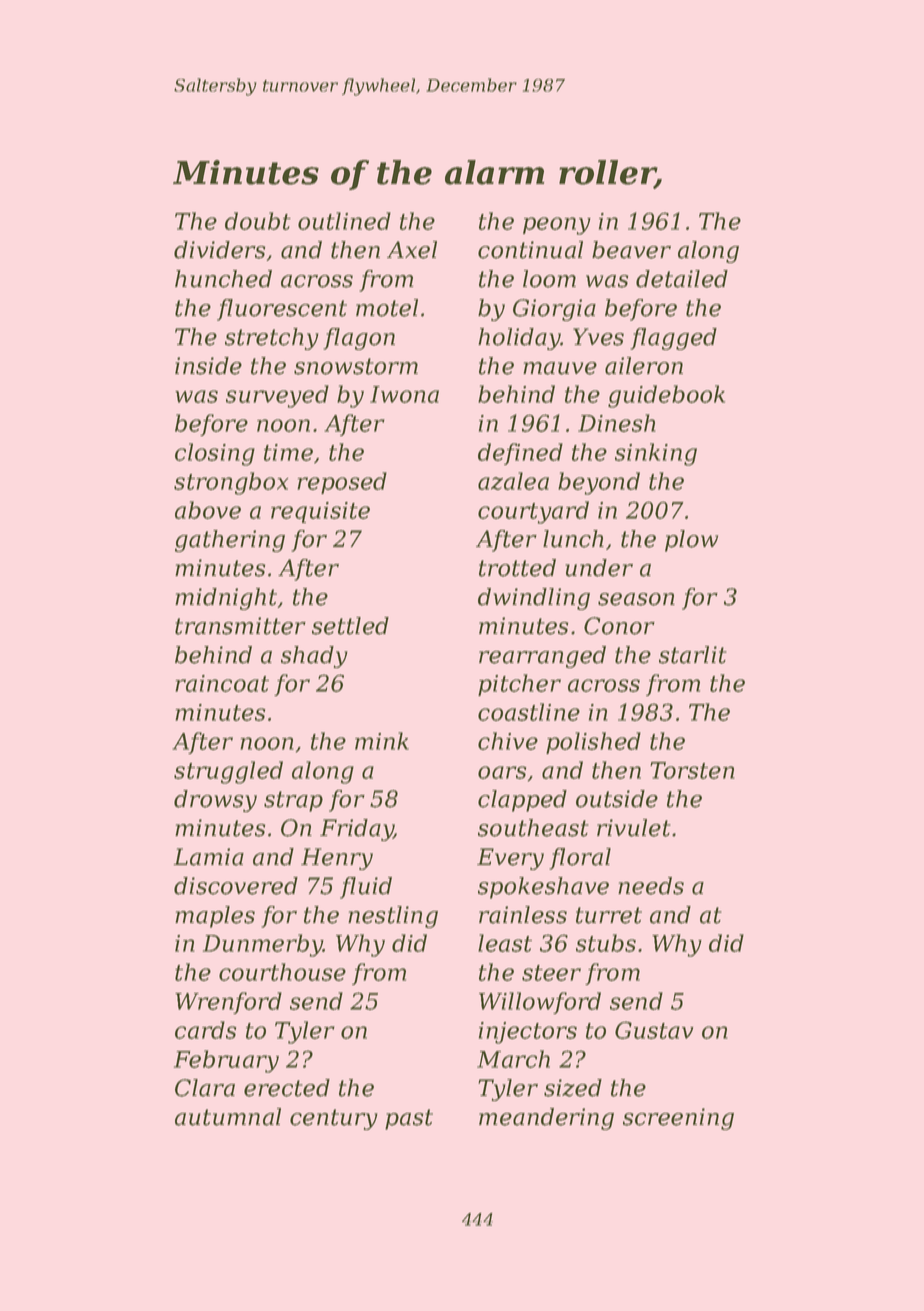 Image resolution: width=924 pixels, height=1311 pixels. I want to click on peony, so click(557, 226).
